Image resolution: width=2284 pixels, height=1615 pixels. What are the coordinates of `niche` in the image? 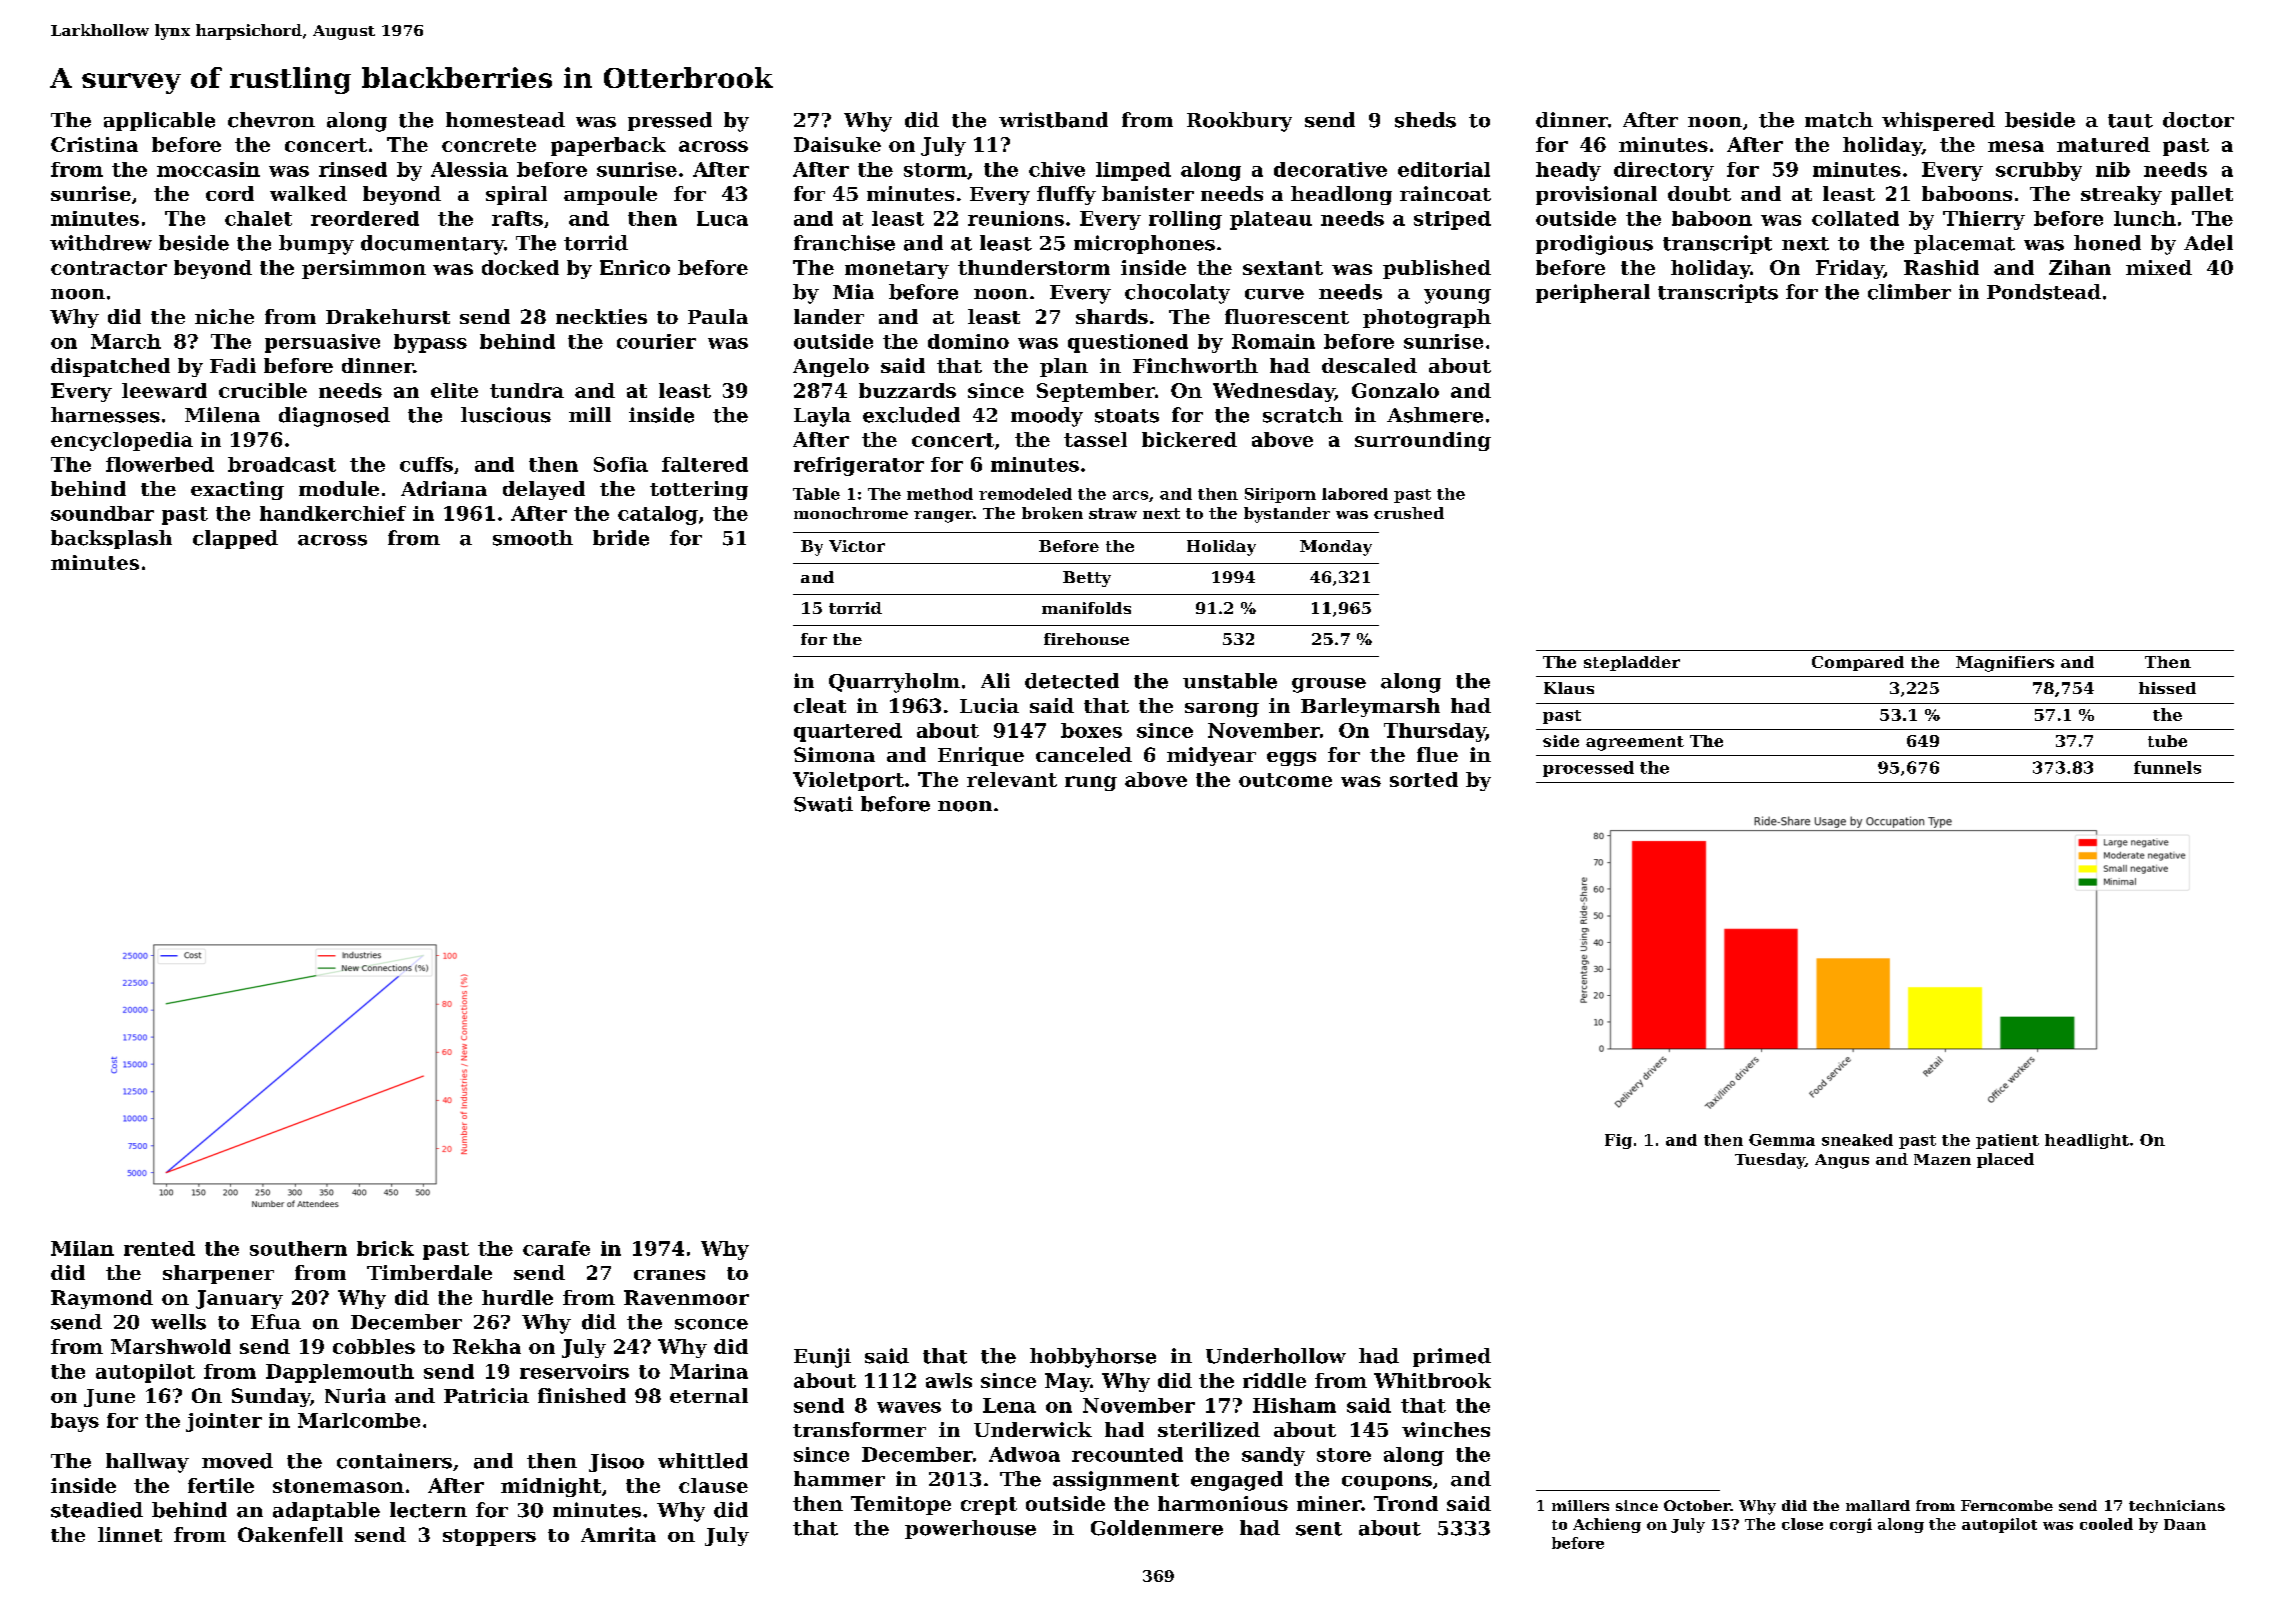 It's located at (224, 316).
